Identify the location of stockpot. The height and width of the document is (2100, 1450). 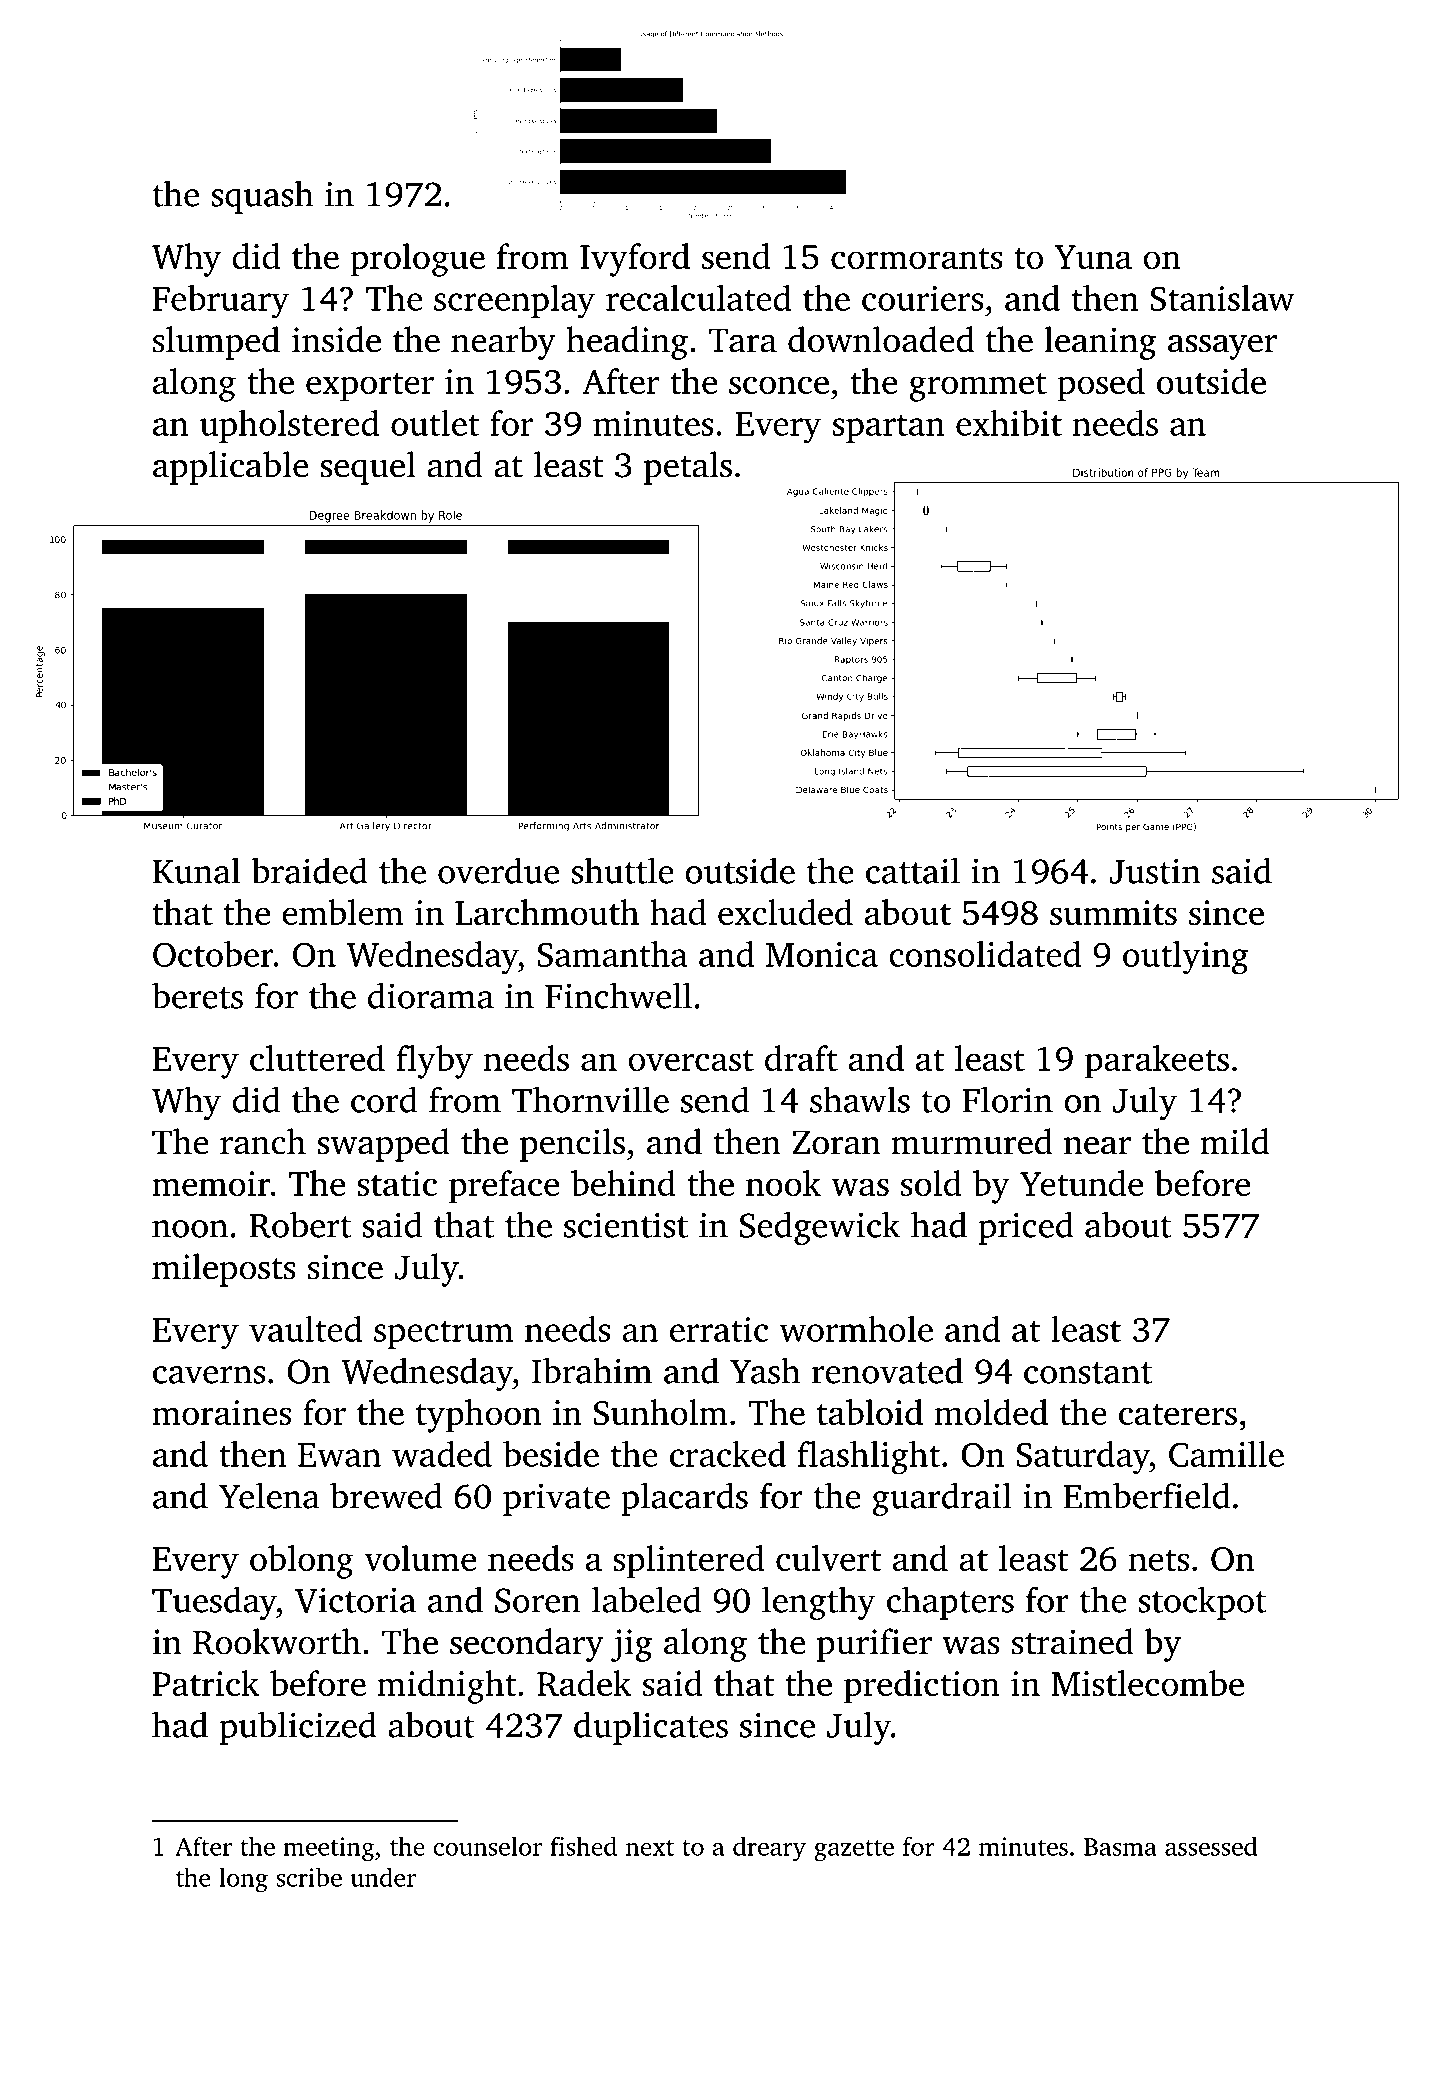
(1202, 1603).
